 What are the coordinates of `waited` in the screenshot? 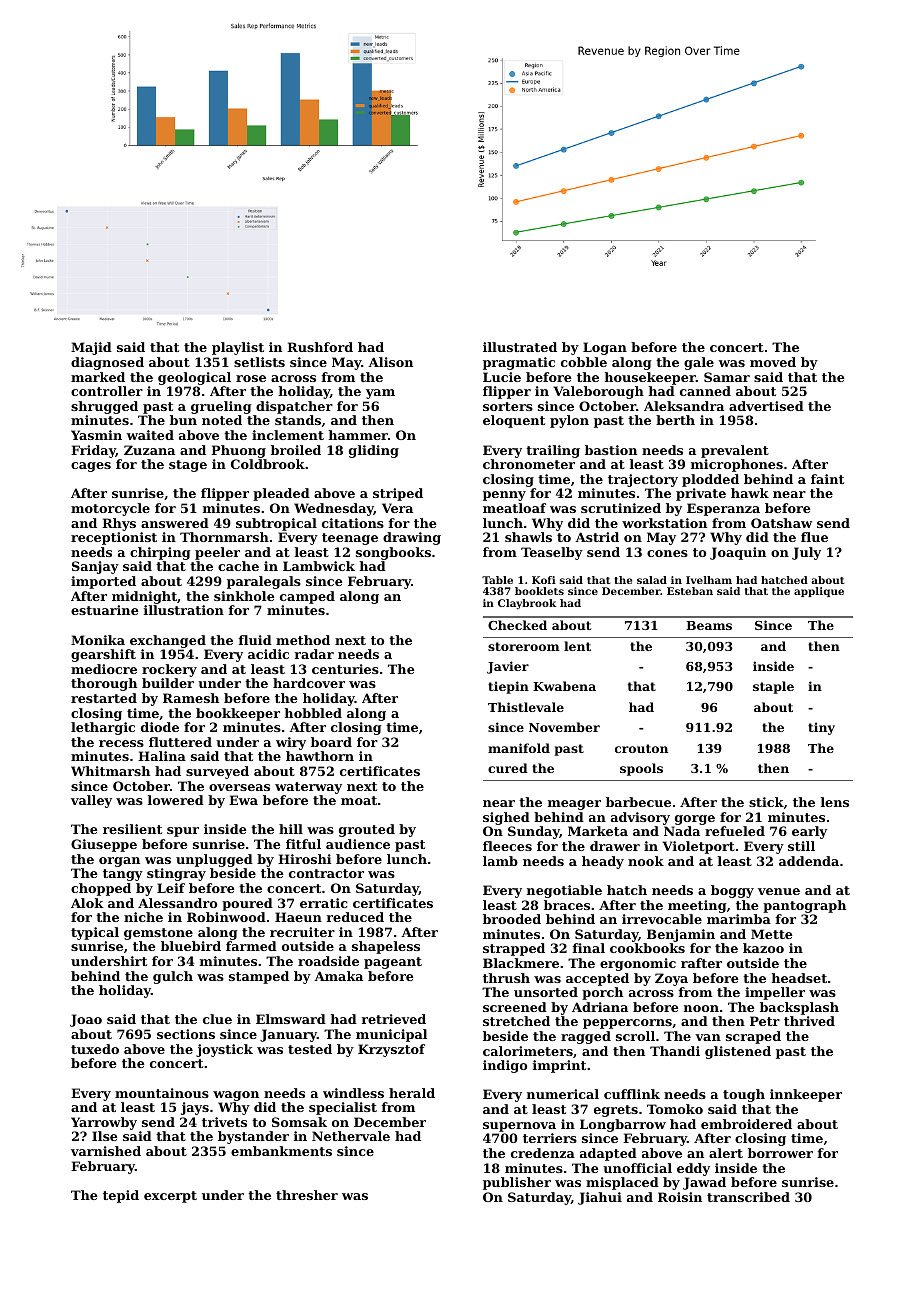 It's located at (150, 435).
